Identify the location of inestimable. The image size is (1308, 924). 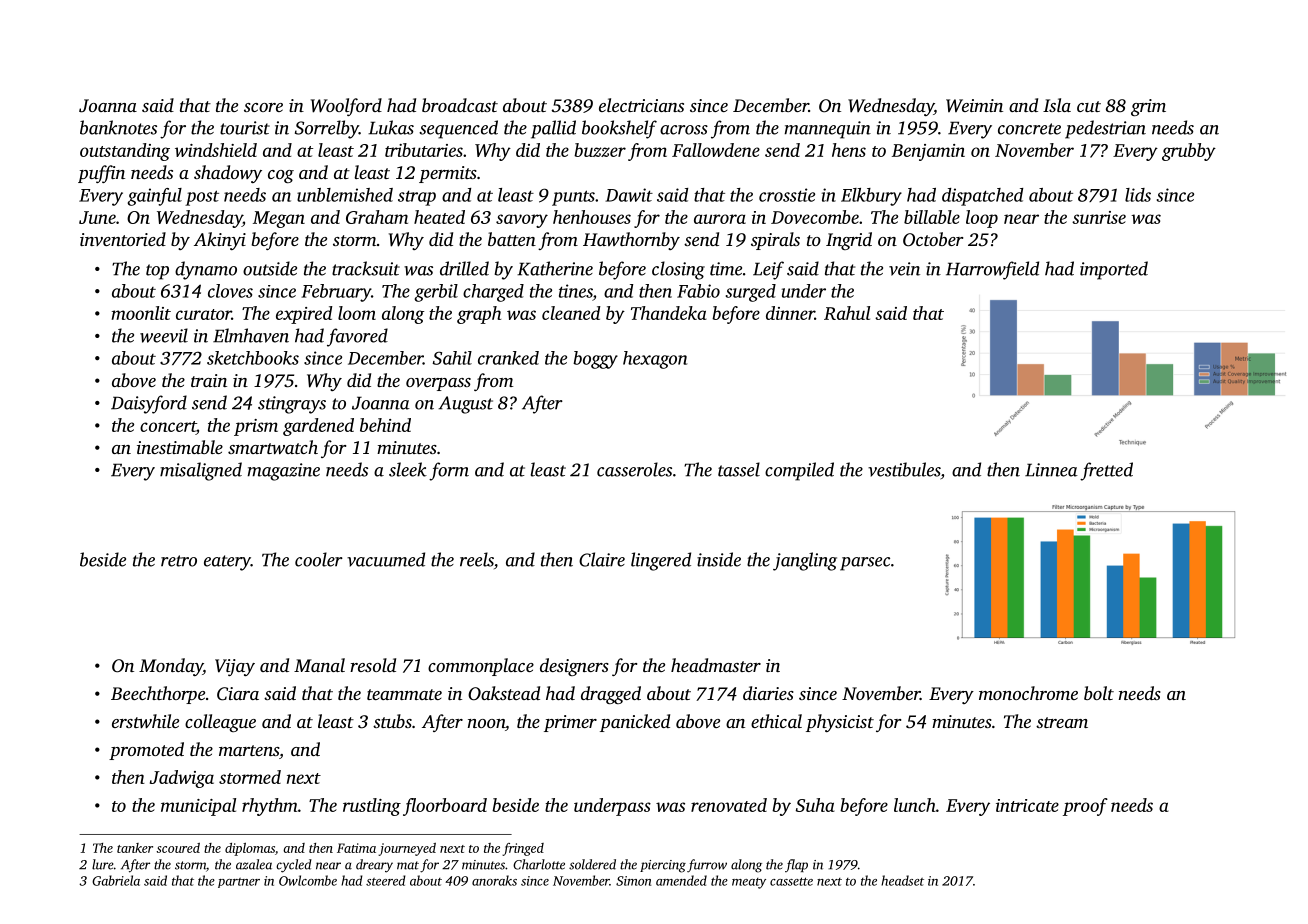
(180, 447).
